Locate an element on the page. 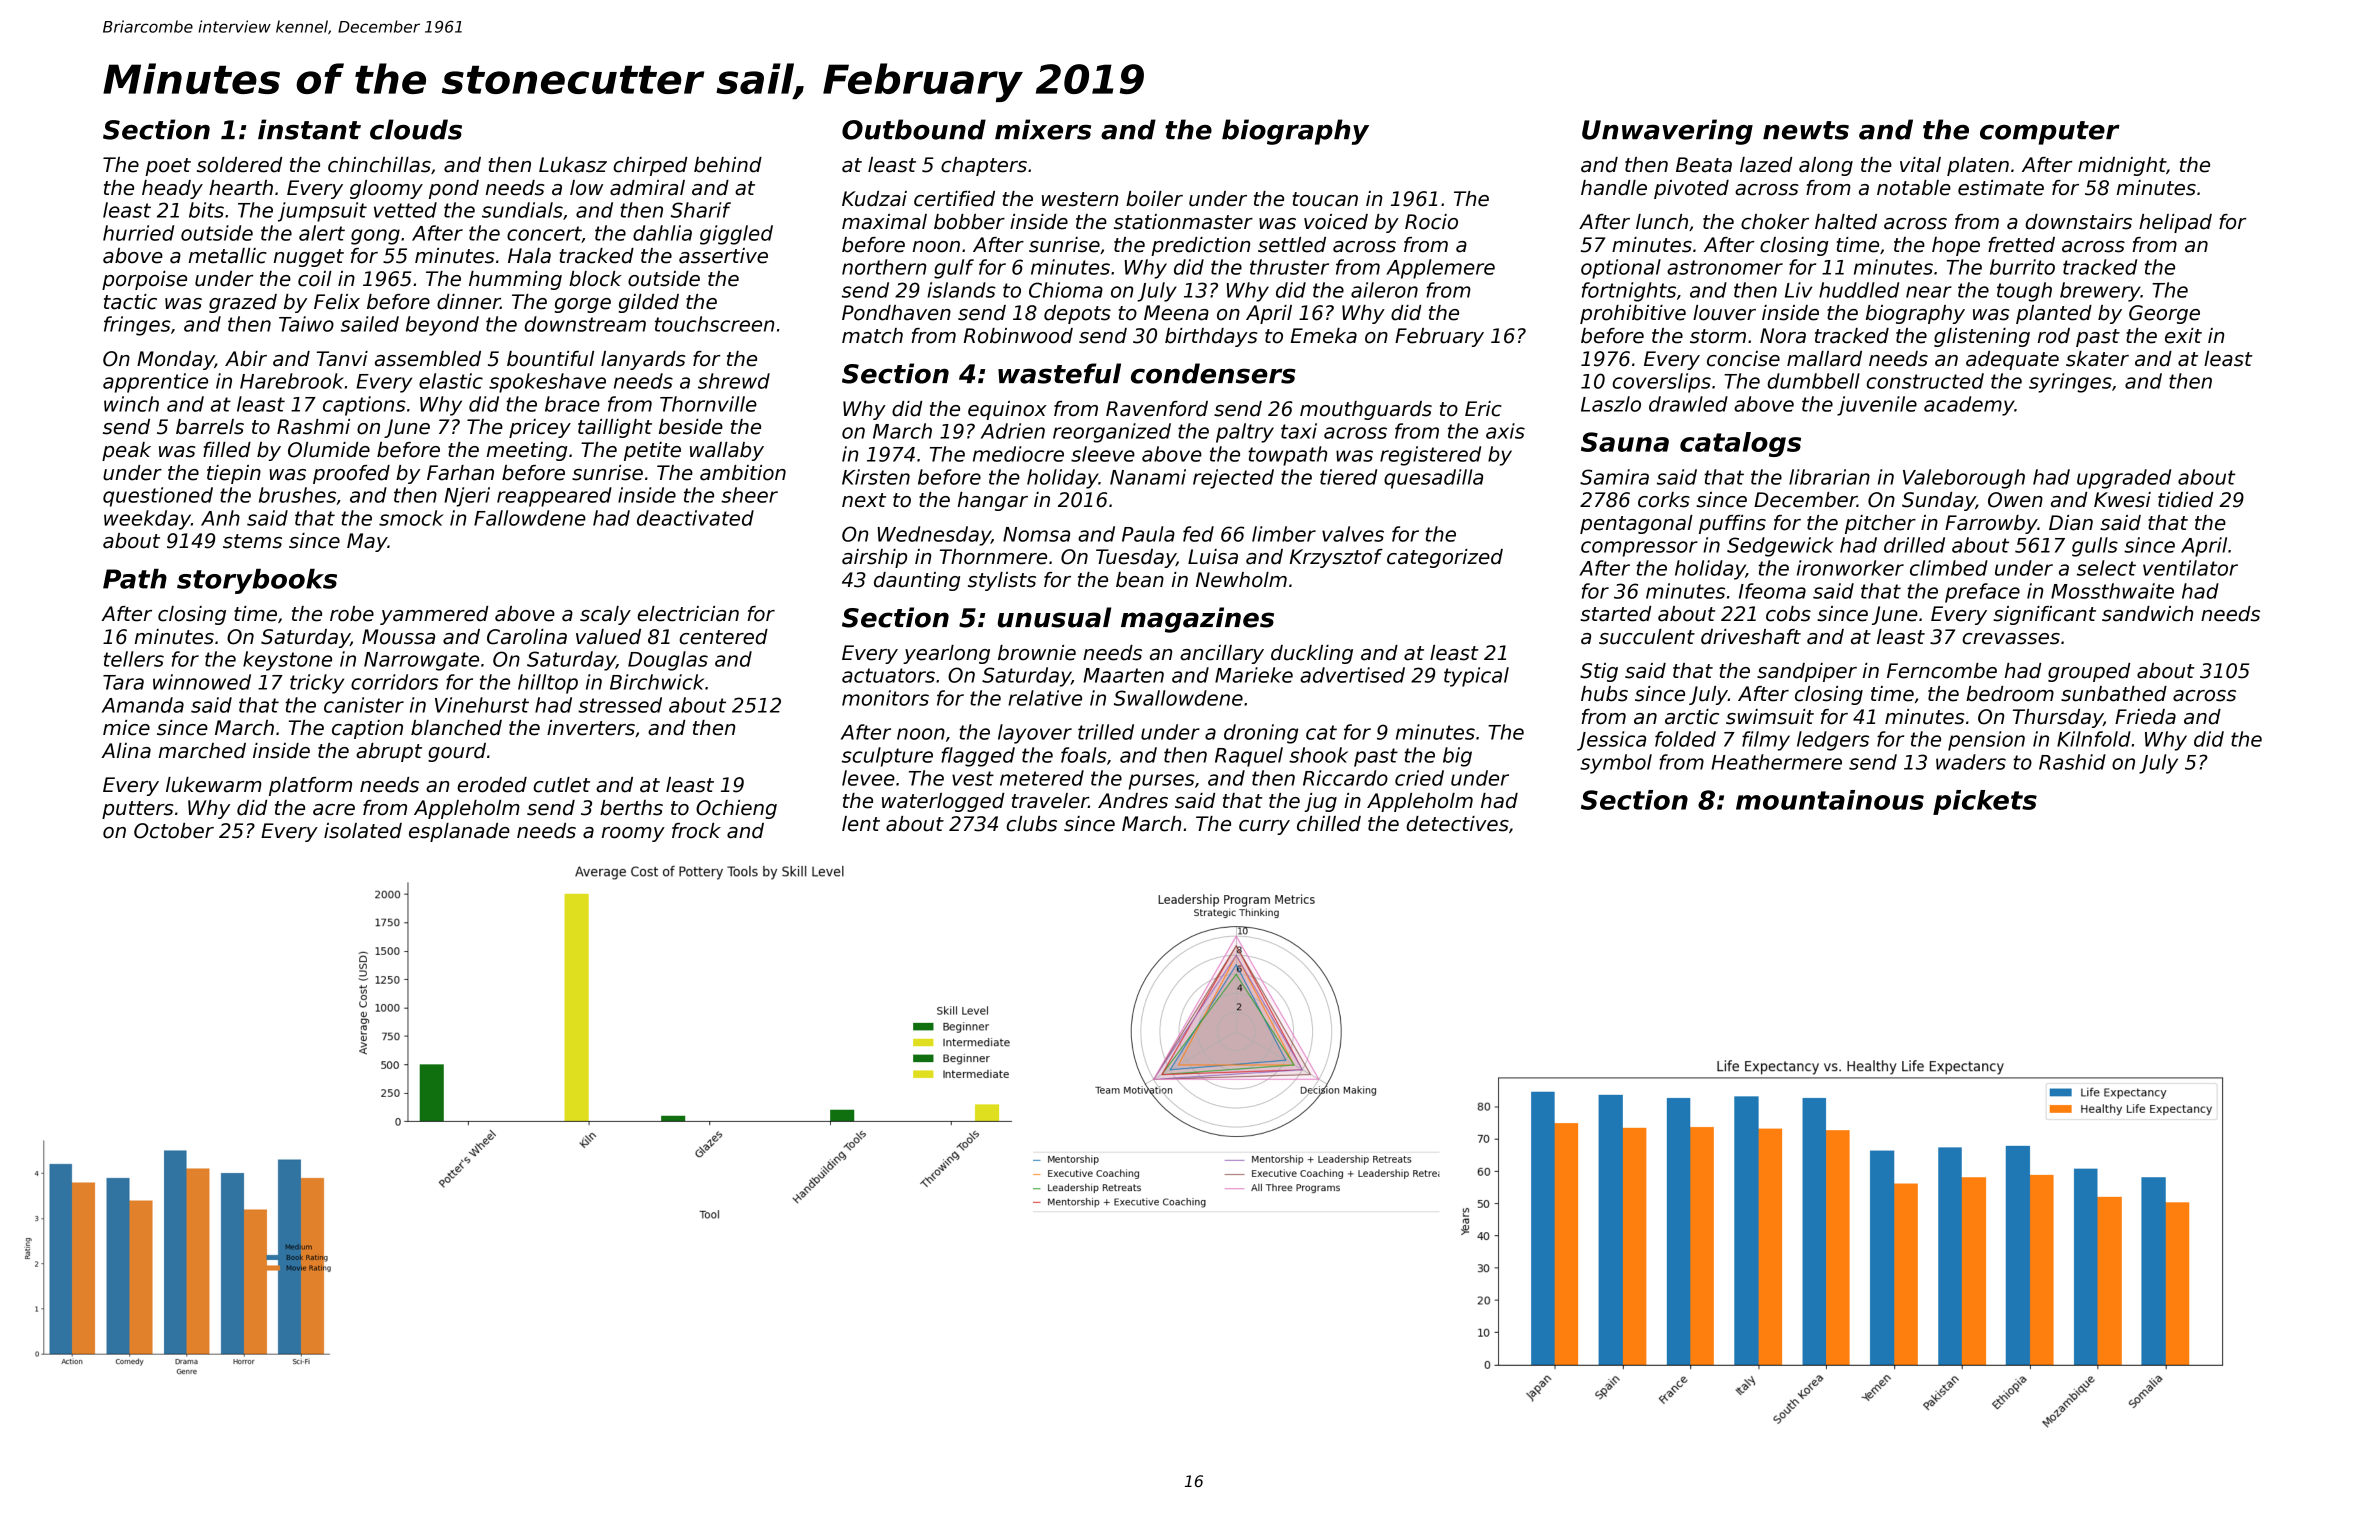  pickets is located at coordinates (1985, 802).
